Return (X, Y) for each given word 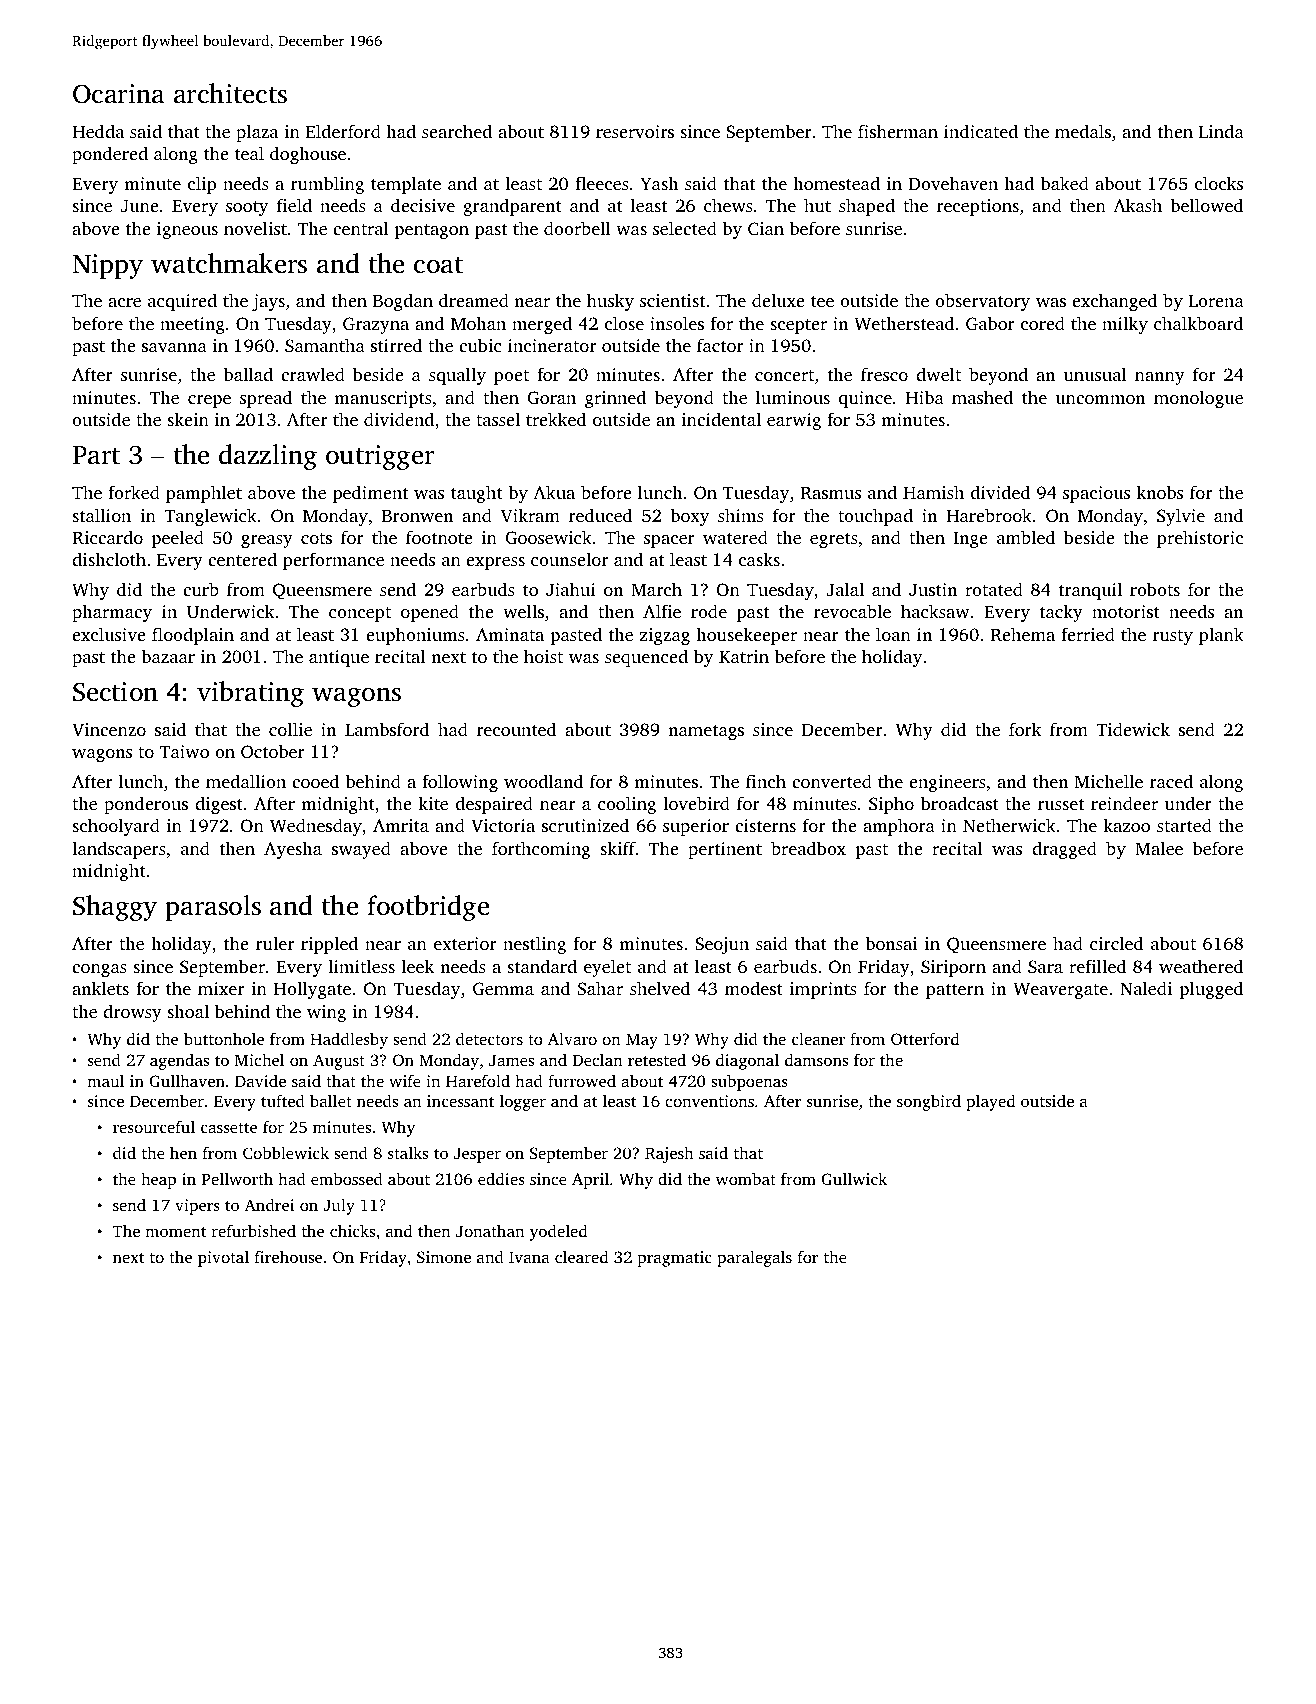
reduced (601, 515)
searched (457, 131)
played (990, 1102)
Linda (1221, 131)
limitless (361, 966)
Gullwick (854, 1179)
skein (188, 419)
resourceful (154, 1126)
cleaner (818, 1038)
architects (230, 93)
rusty (1173, 637)
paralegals (754, 1258)
